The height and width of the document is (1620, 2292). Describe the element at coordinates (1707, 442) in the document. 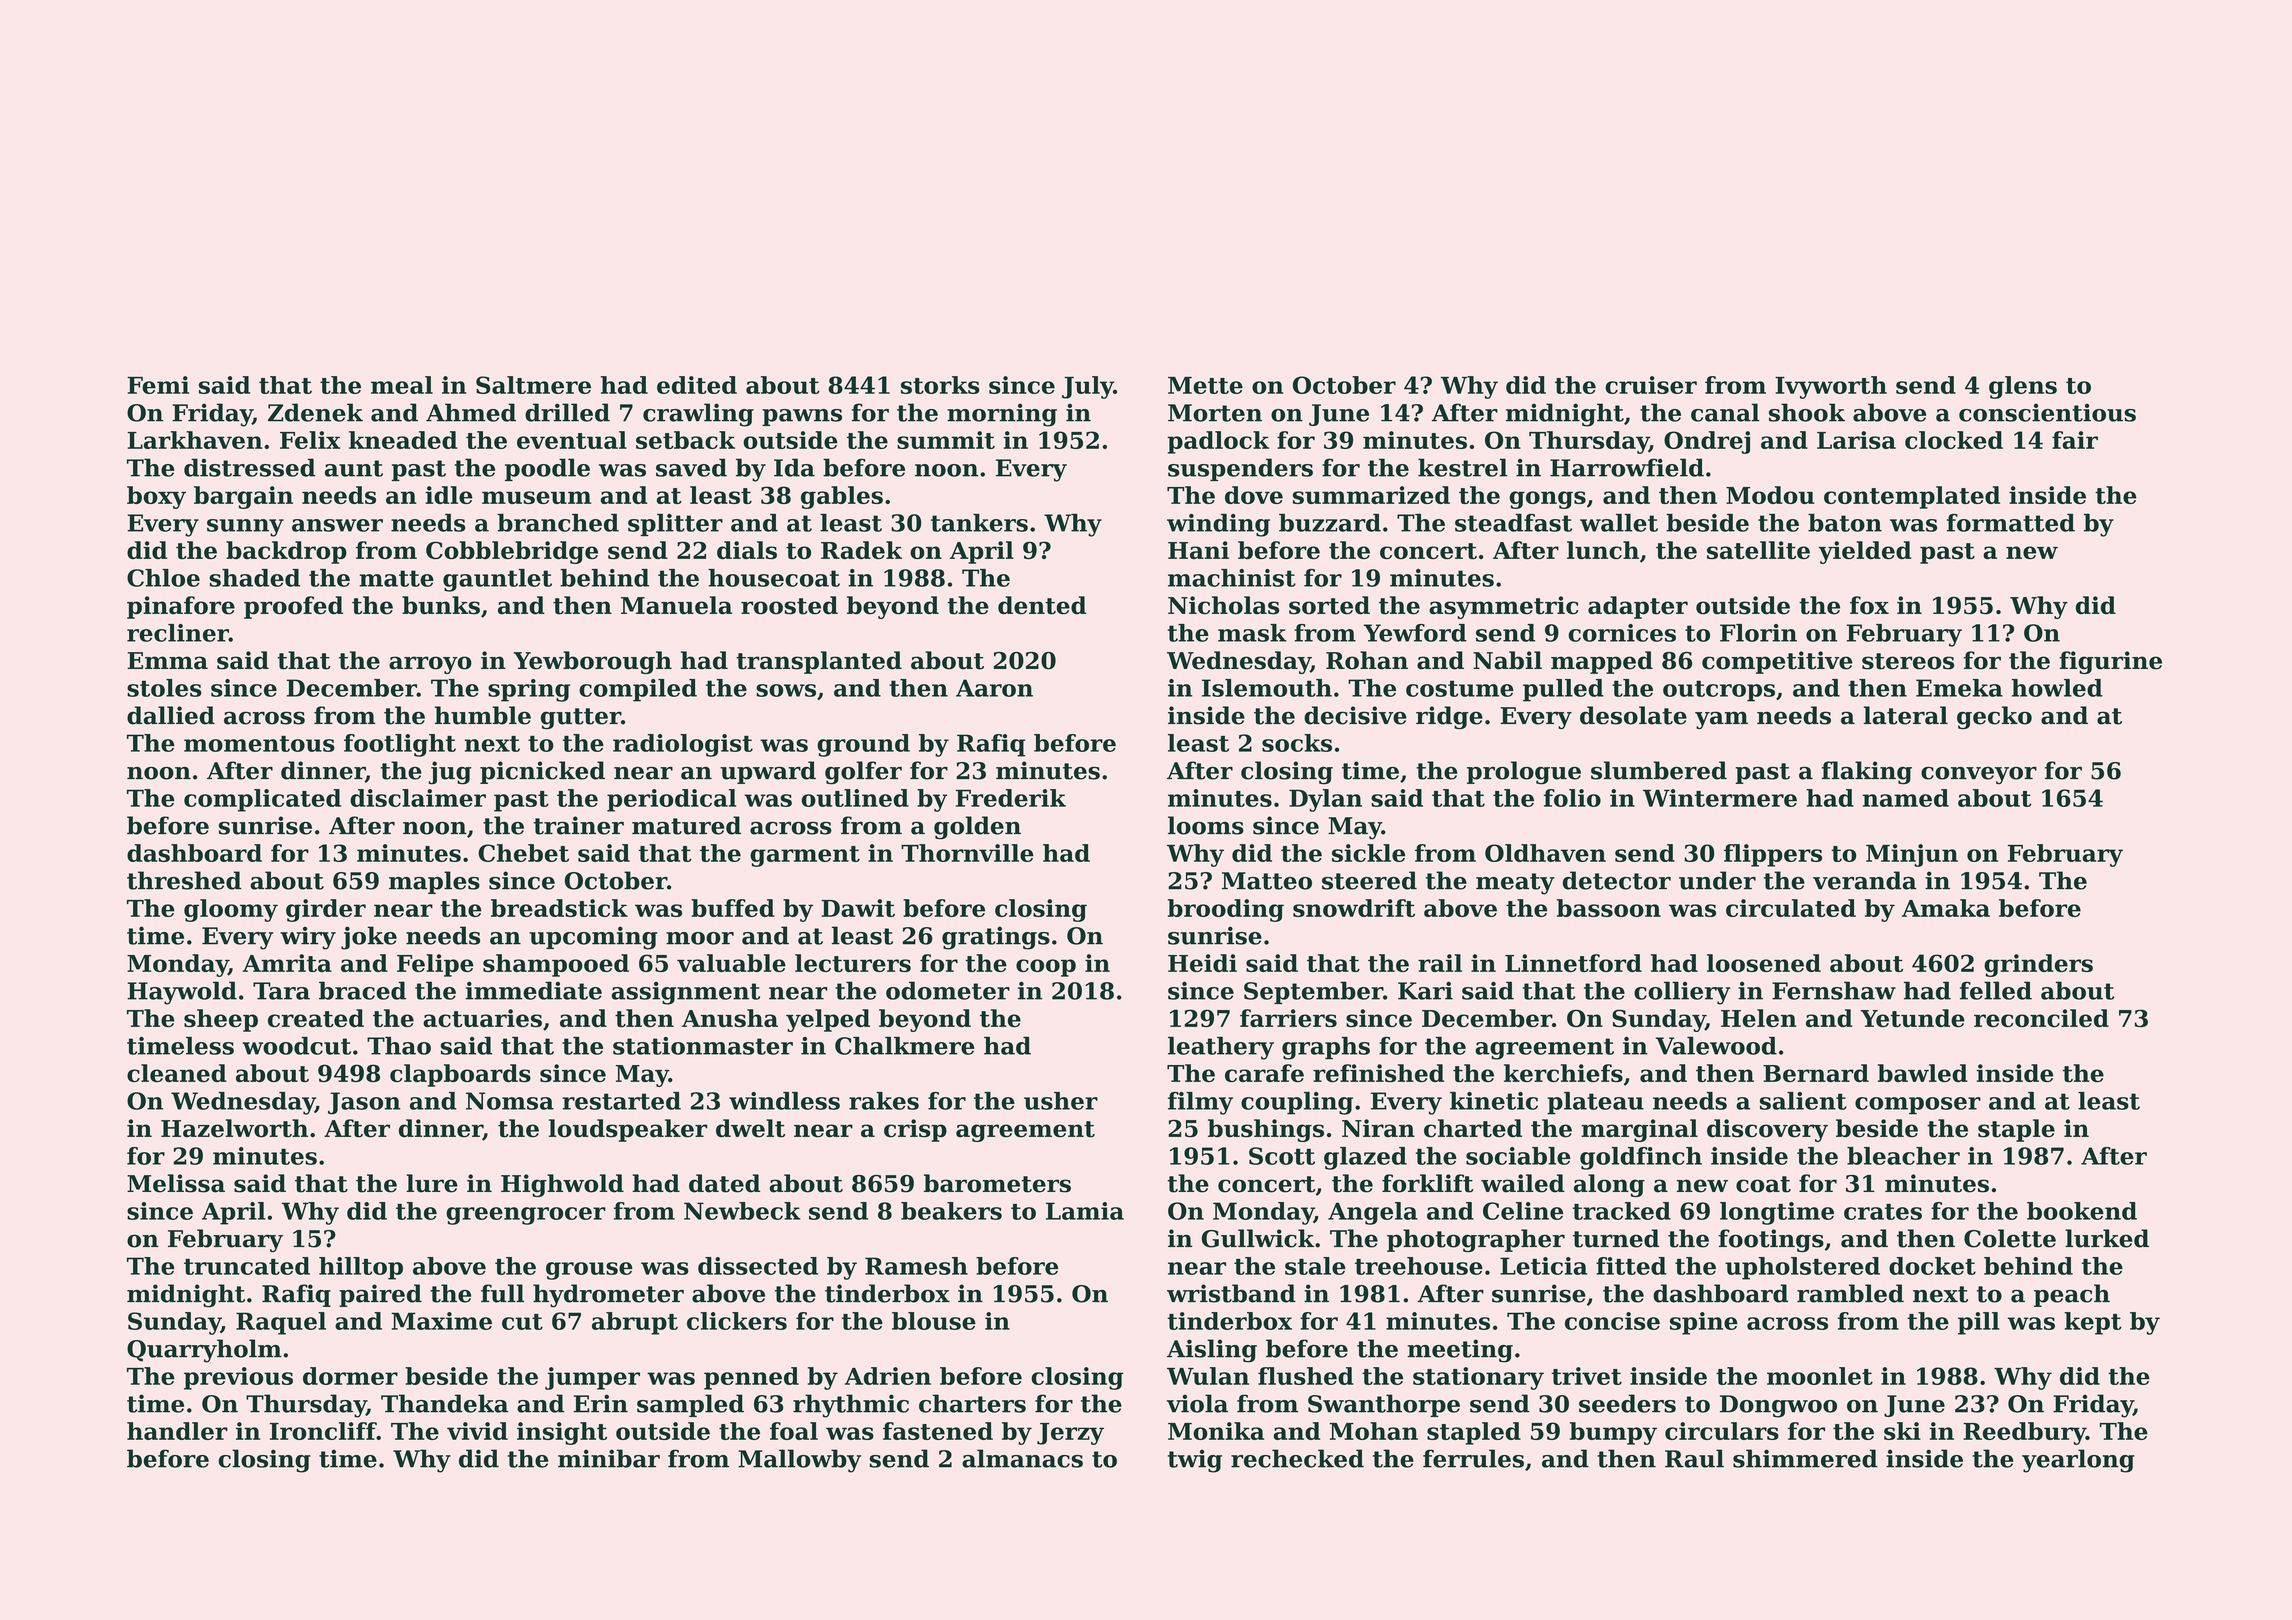

I see `Ondrej` at that location.
